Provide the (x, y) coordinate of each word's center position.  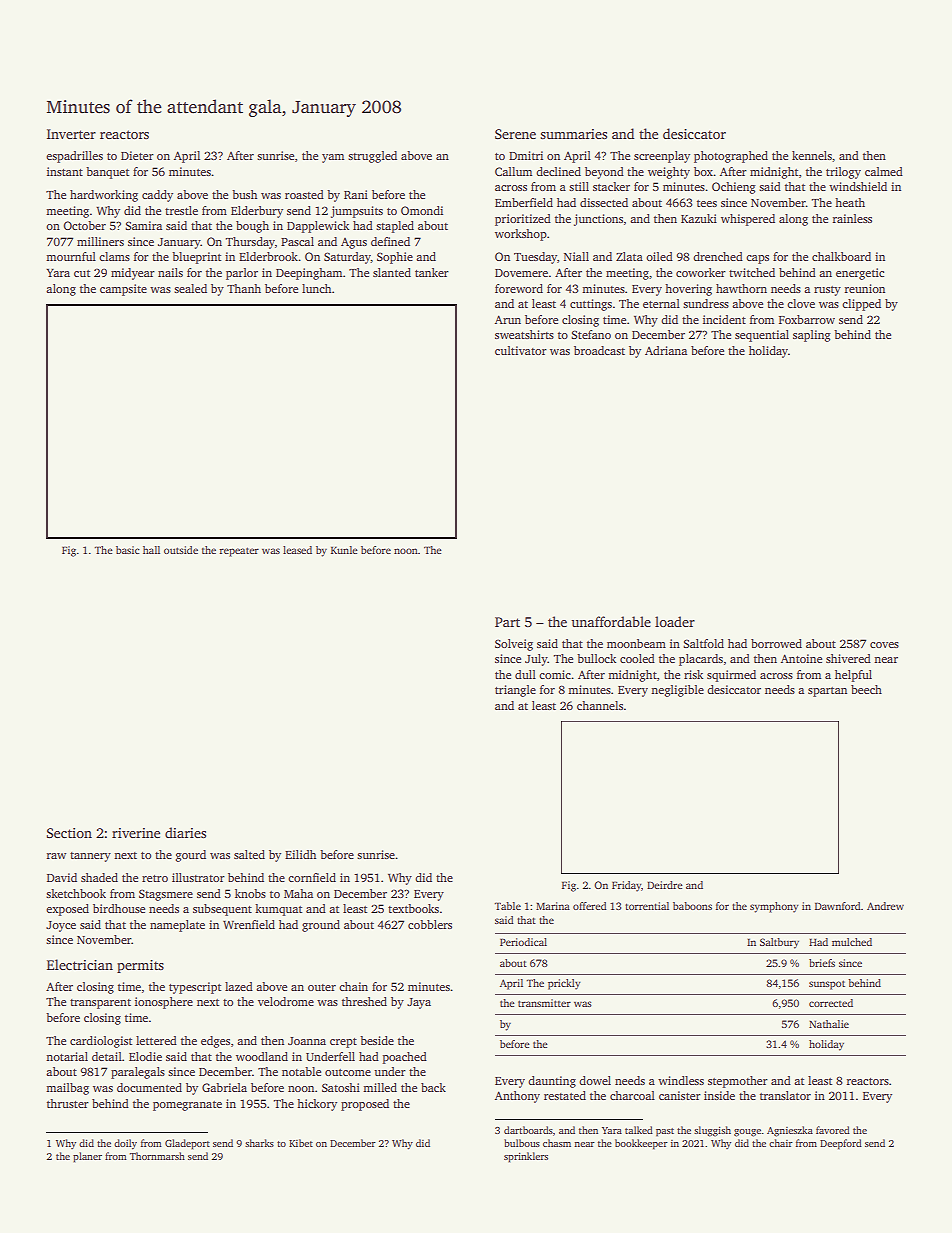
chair (781, 1143)
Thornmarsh (157, 1156)
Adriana (666, 350)
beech (866, 689)
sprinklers (526, 1157)
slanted (392, 272)
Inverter (71, 134)
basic (128, 550)
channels (600, 705)
